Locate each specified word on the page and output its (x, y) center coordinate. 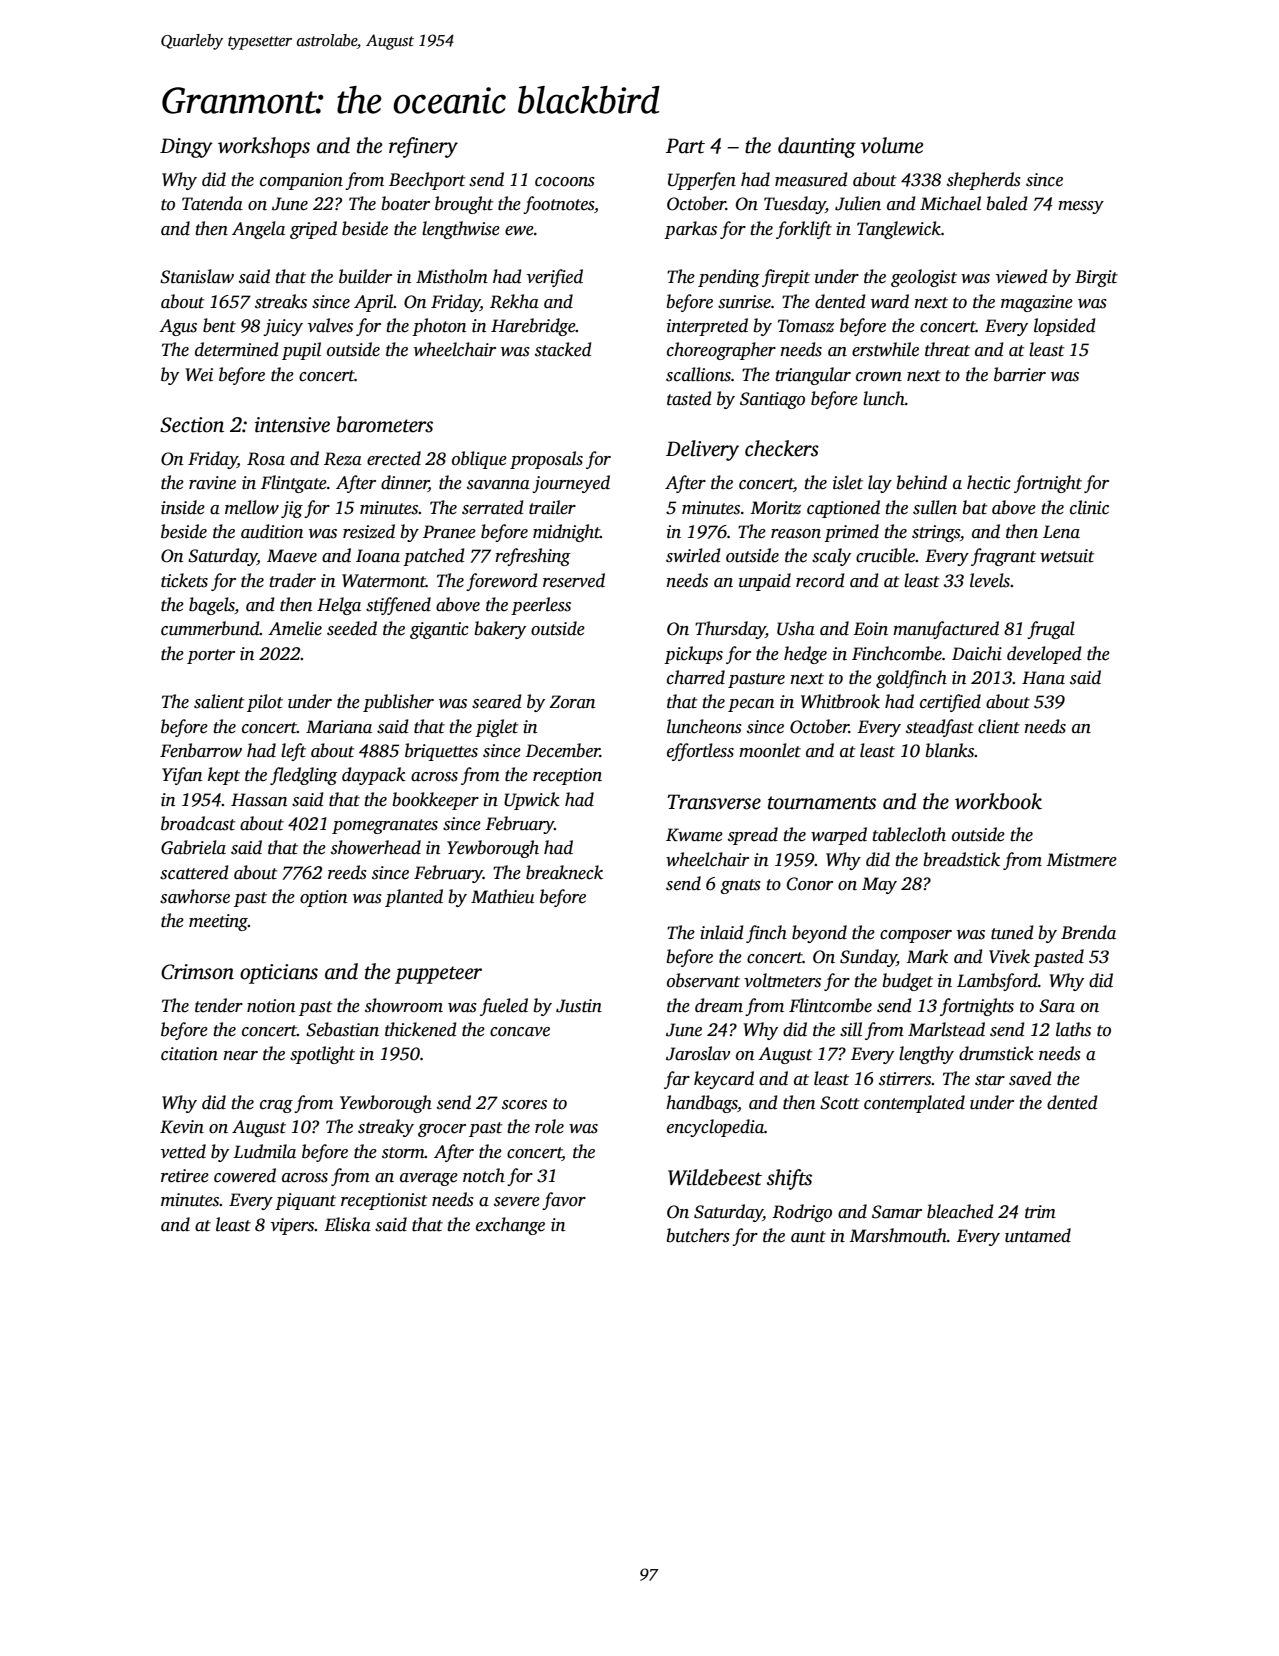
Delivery (702, 450)
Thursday (730, 630)
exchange (510, 1226)
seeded (352, 628)
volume (891, 145)
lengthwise (461, 230)
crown (879, 377)
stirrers (905, 1079)
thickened (421, 1029)
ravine (212, 483)
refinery (423, 147)
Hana (1043, 678)
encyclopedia (715, 1128)
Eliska (347, 1224)
